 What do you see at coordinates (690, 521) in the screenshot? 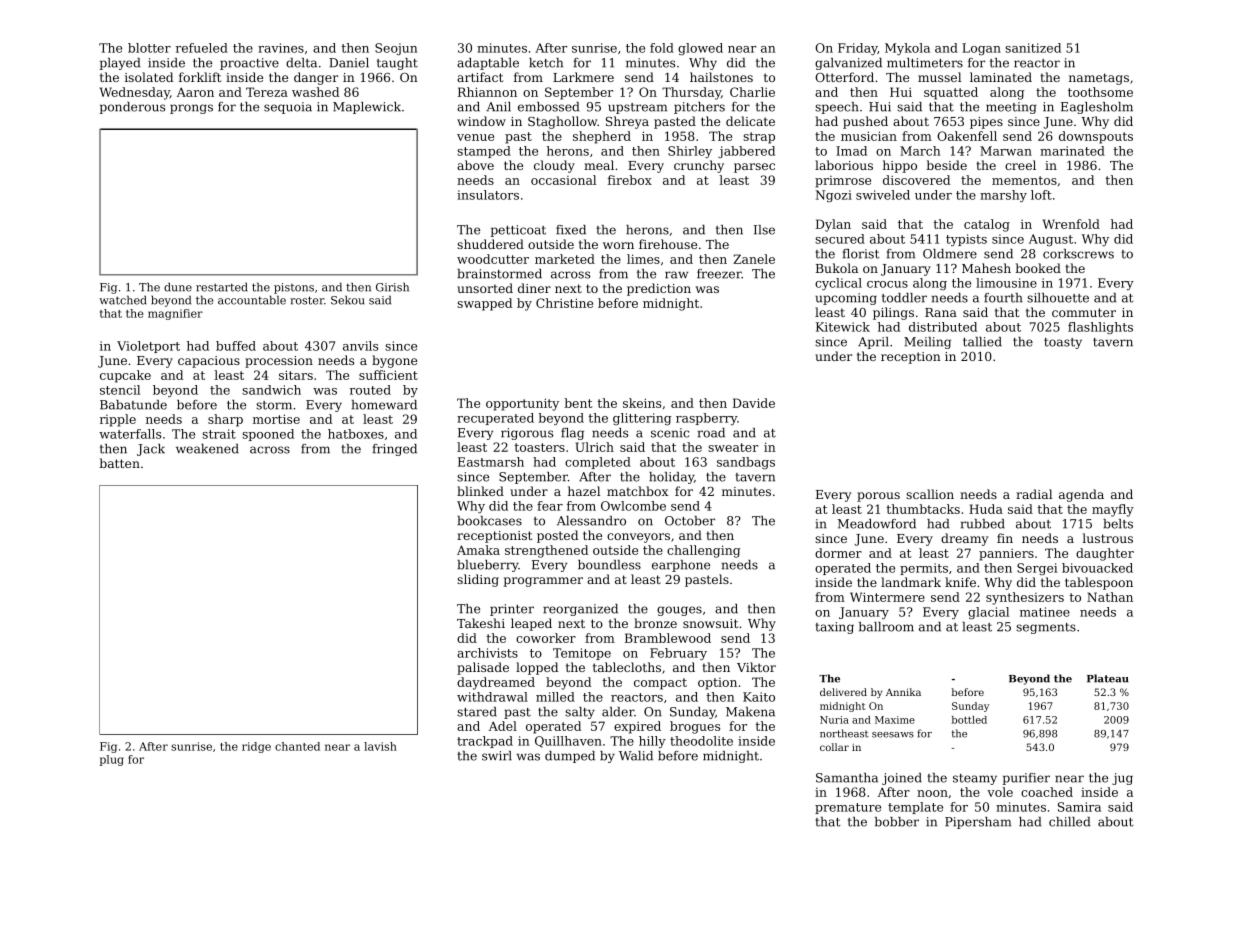
I see `October` at bounding box center [690, 521].
